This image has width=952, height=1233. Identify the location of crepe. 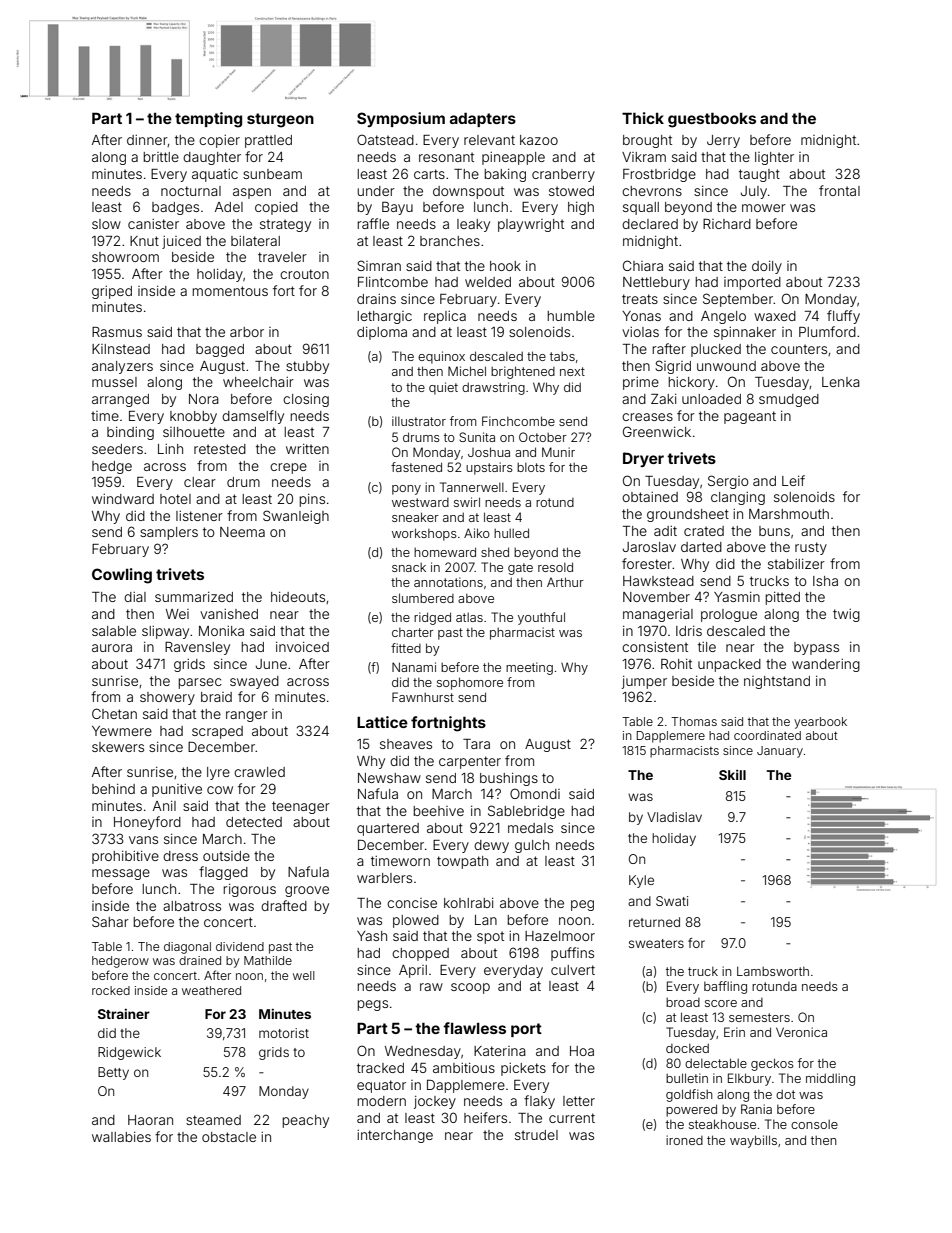
(288, 468).
